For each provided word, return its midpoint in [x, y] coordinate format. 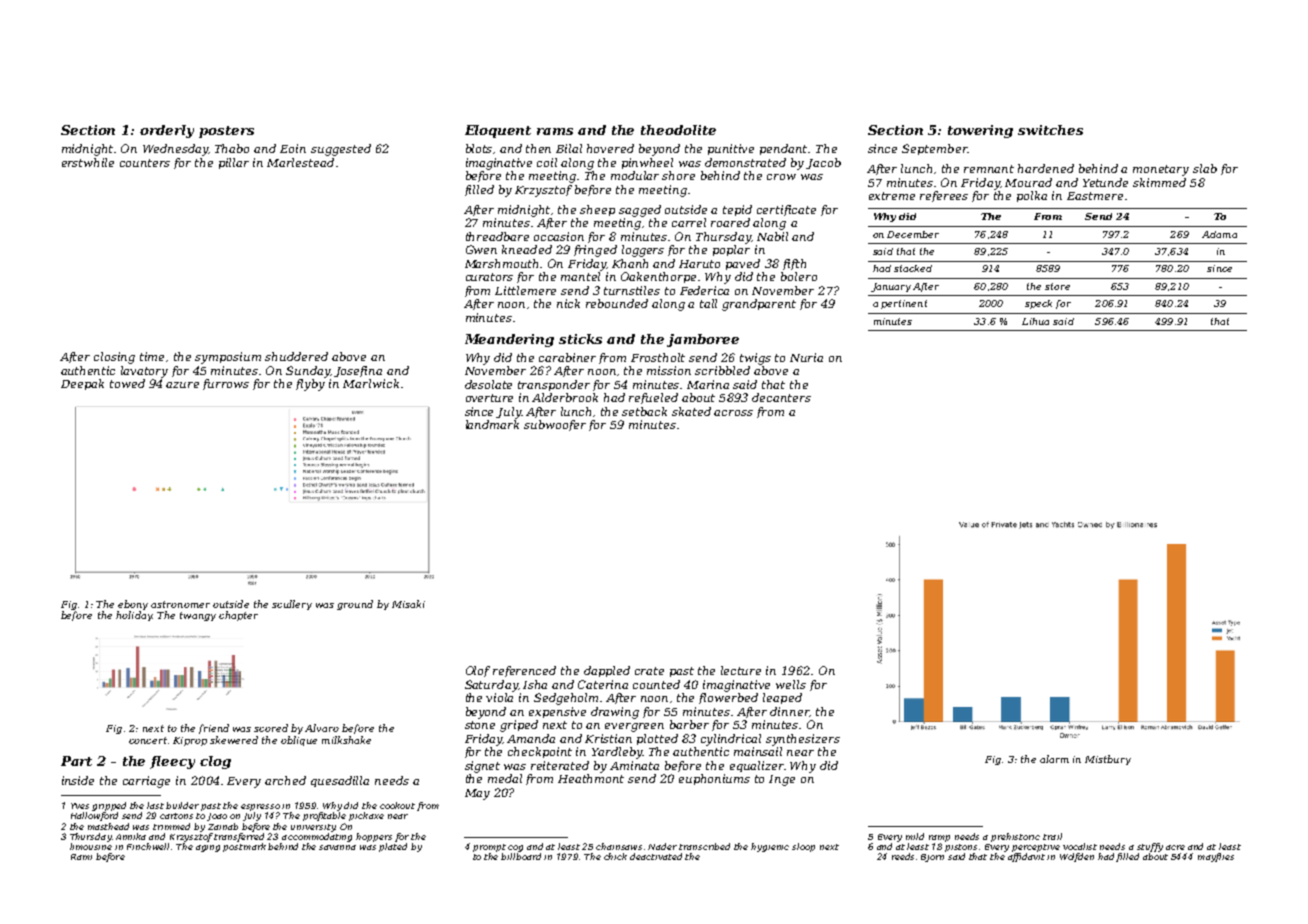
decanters [781, 397]
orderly [167, 131]
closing [114, 358]
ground [355, 605]
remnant [989, 169]
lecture [741, 670]
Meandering [509, 340]
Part [76, 761]
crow [781, 177]
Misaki [408, 604]
